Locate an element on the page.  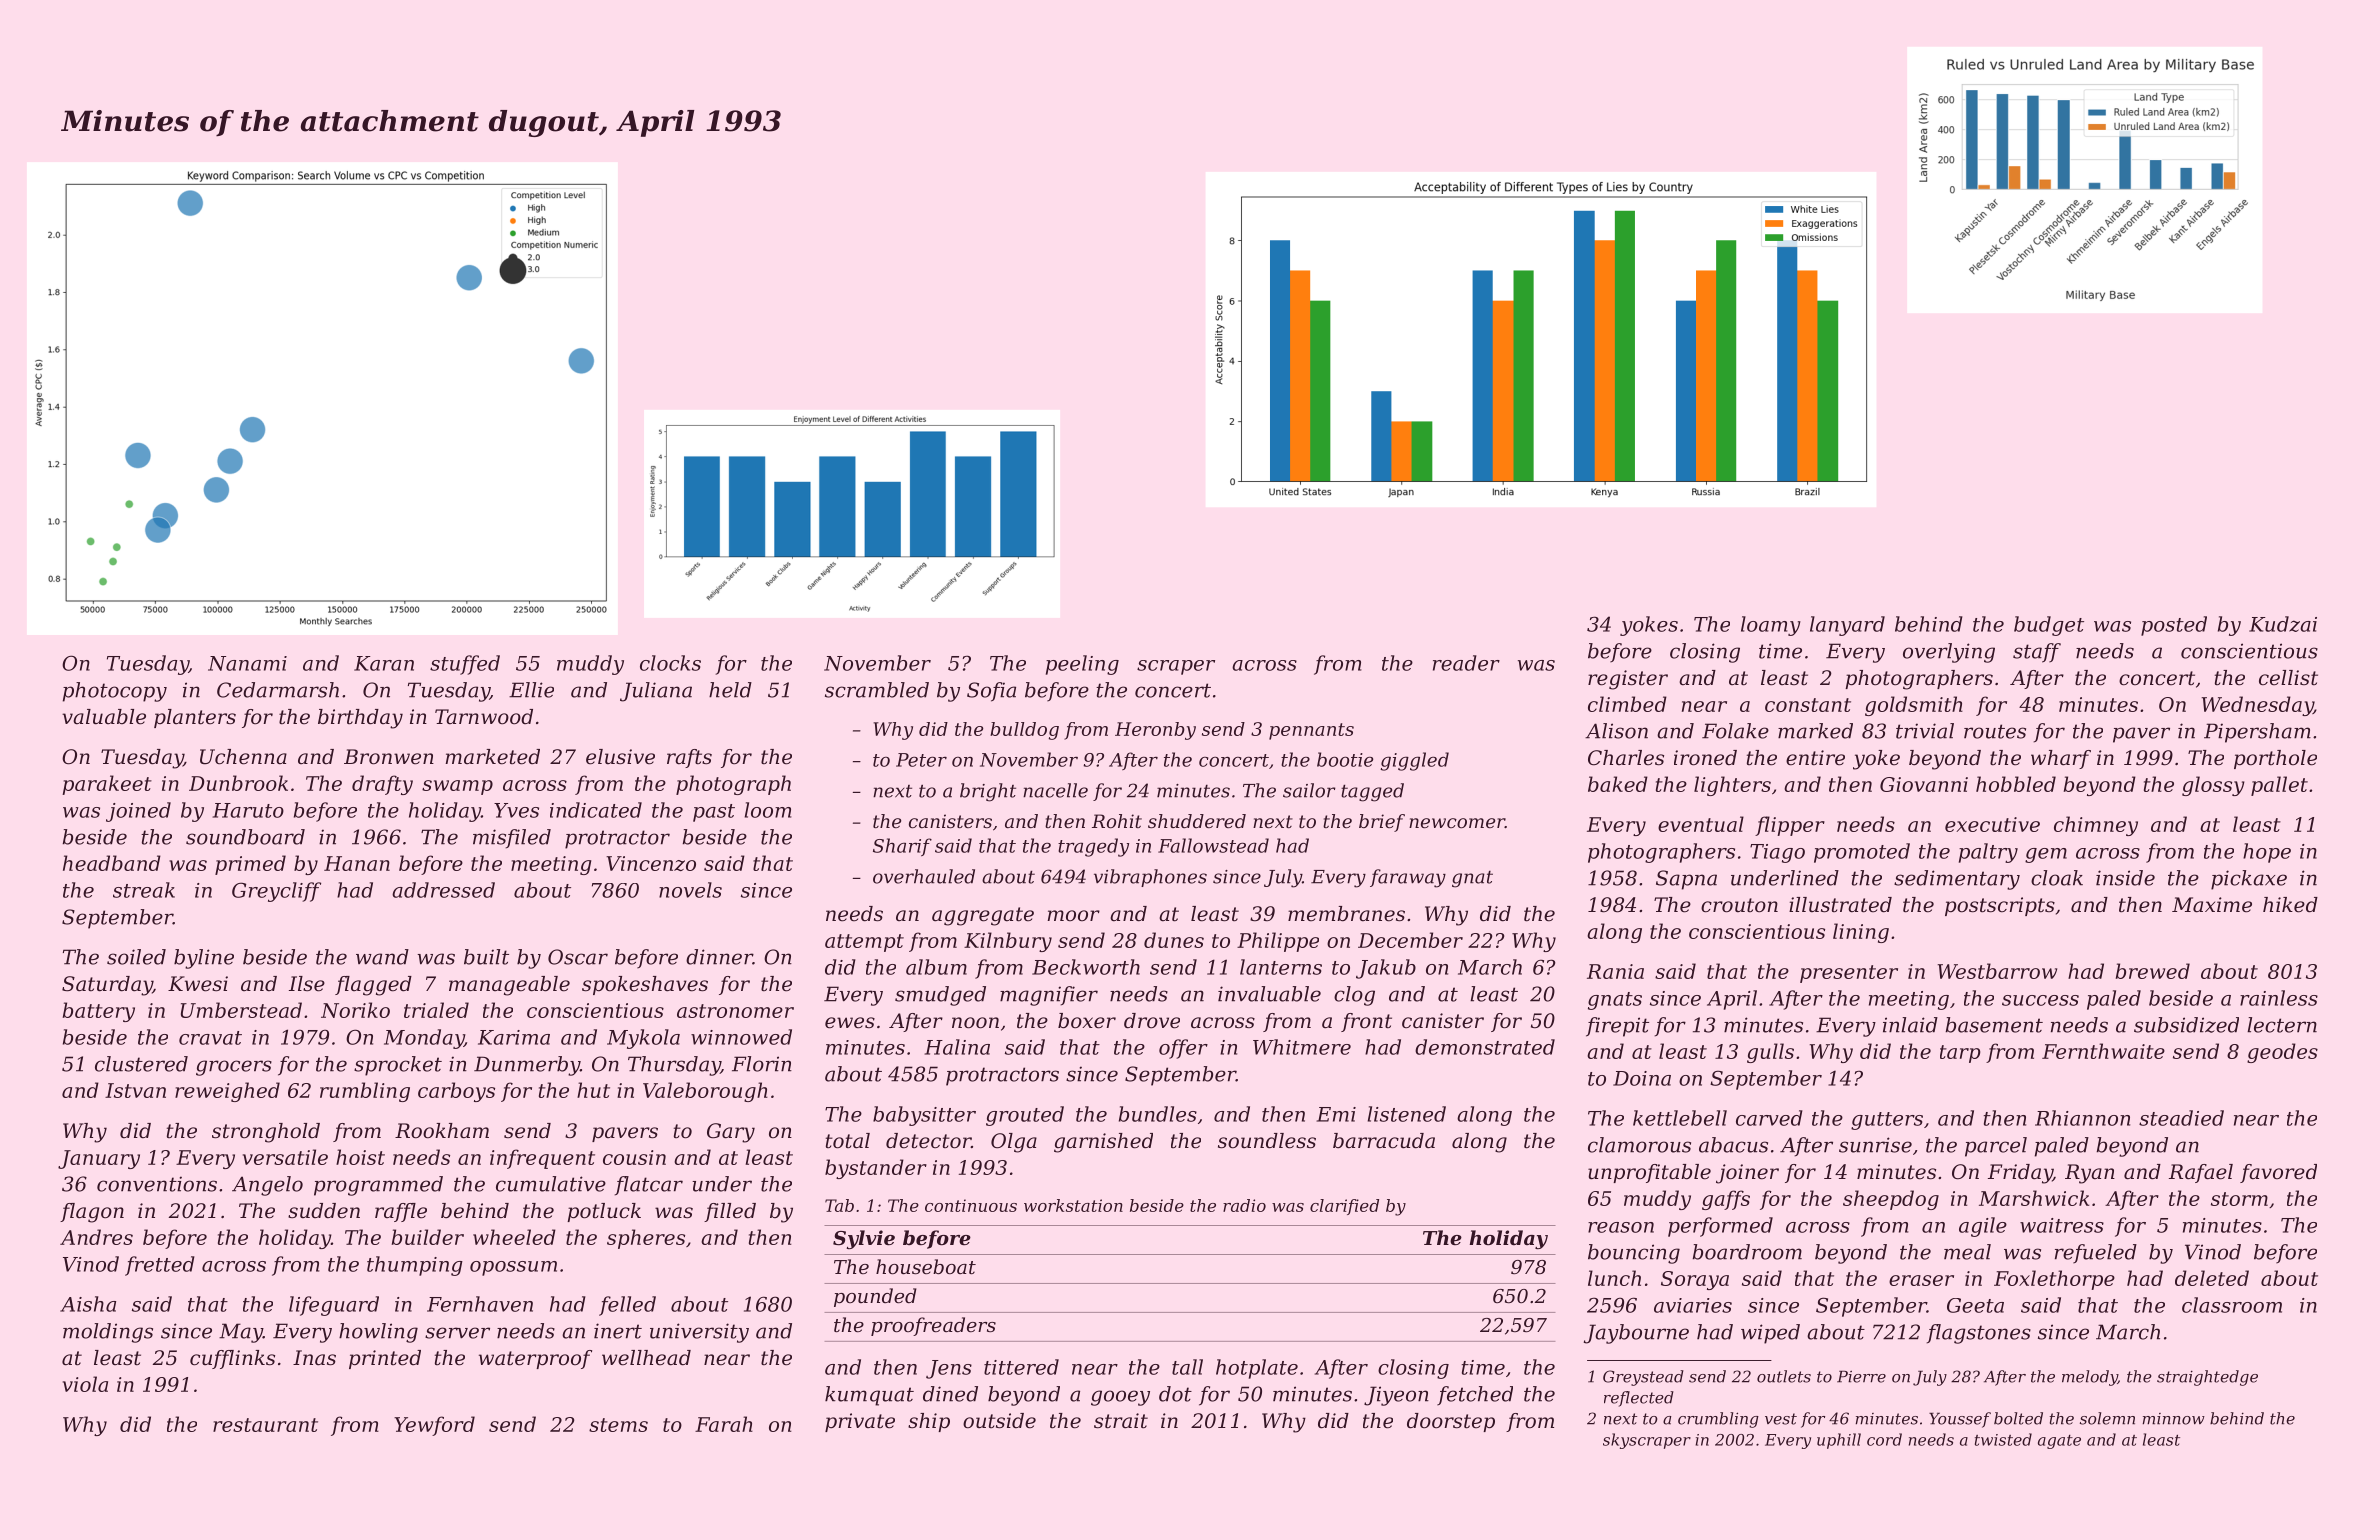
agate is located at coordinates (2059, 1442).
